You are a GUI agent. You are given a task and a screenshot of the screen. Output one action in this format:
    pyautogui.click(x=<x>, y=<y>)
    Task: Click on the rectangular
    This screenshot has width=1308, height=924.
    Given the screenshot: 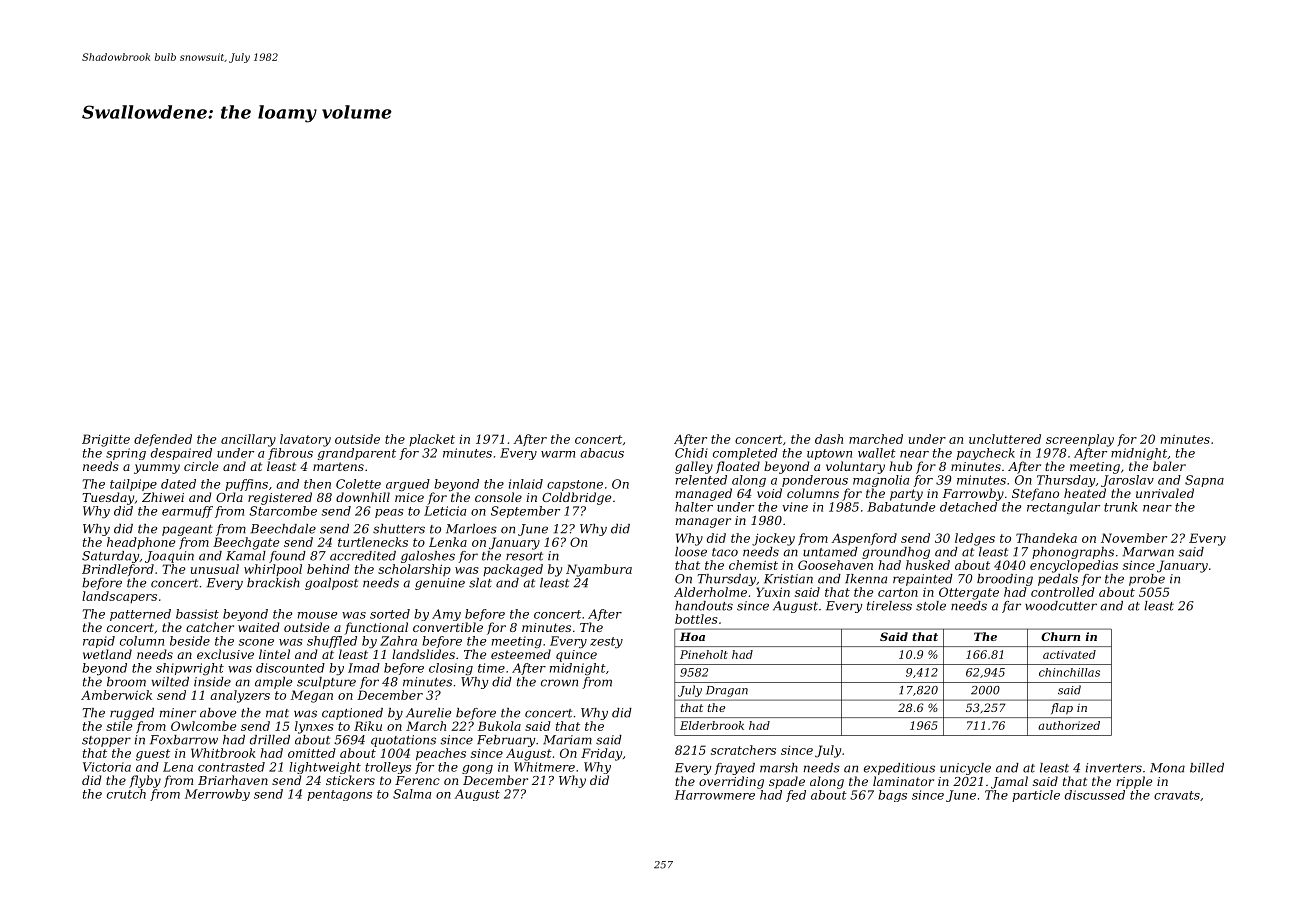 What is the action you would take?
    pyautogui.click(x=1063, y=508)
